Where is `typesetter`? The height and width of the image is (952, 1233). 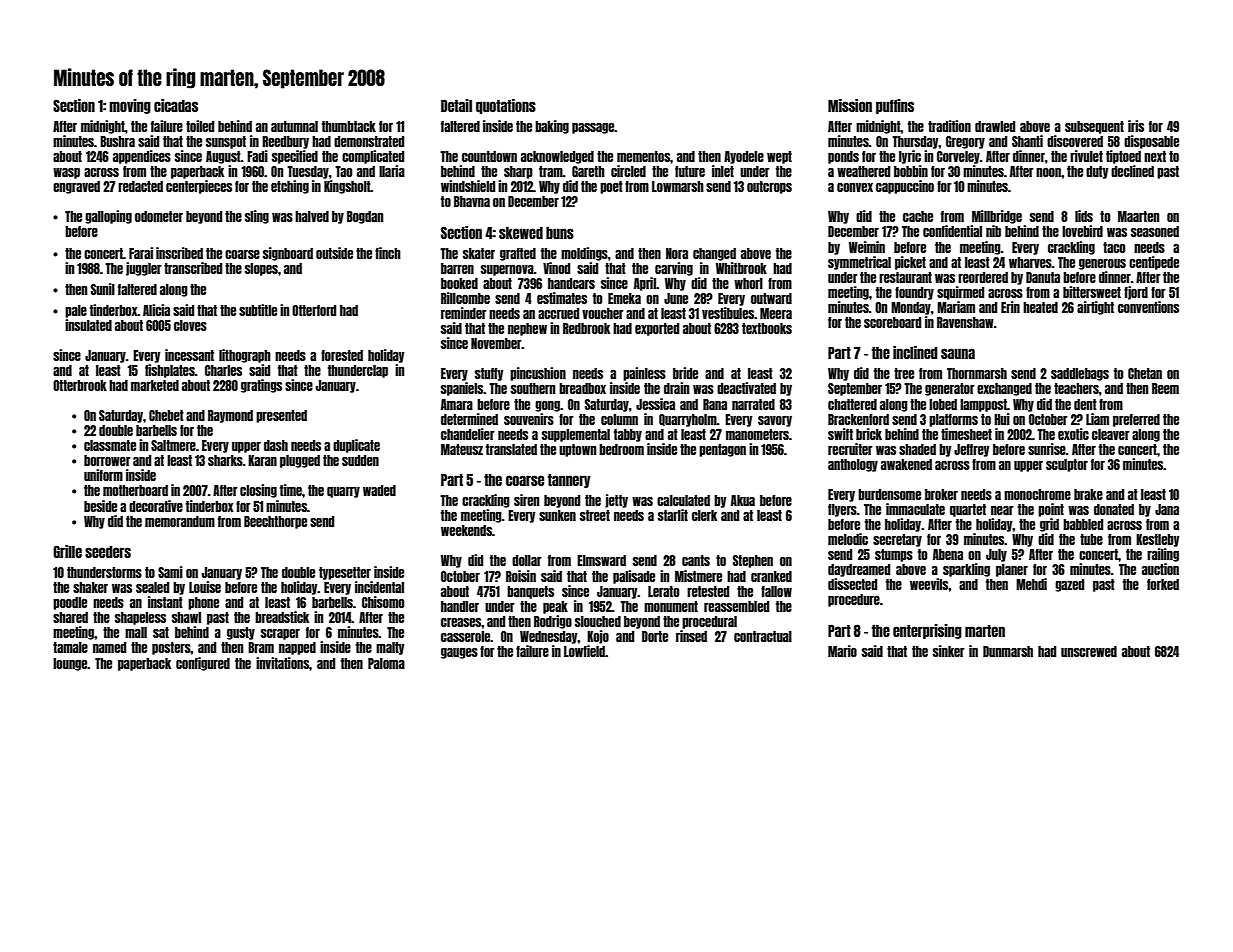 typesetter is located at coordinates (345, 573).
